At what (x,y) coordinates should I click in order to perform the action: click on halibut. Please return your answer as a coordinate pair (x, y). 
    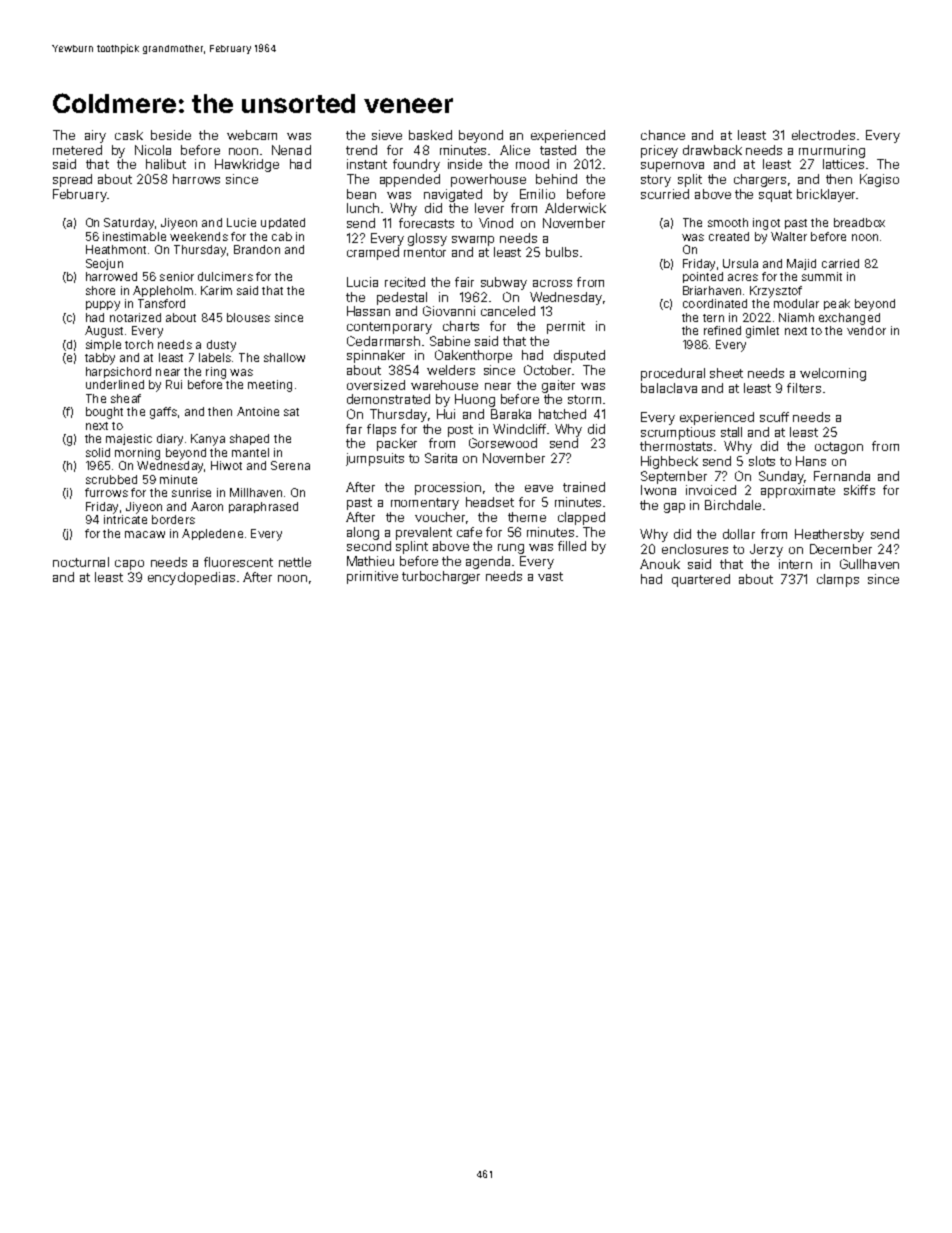
    Looking at the image, I should click on (166, 164).
